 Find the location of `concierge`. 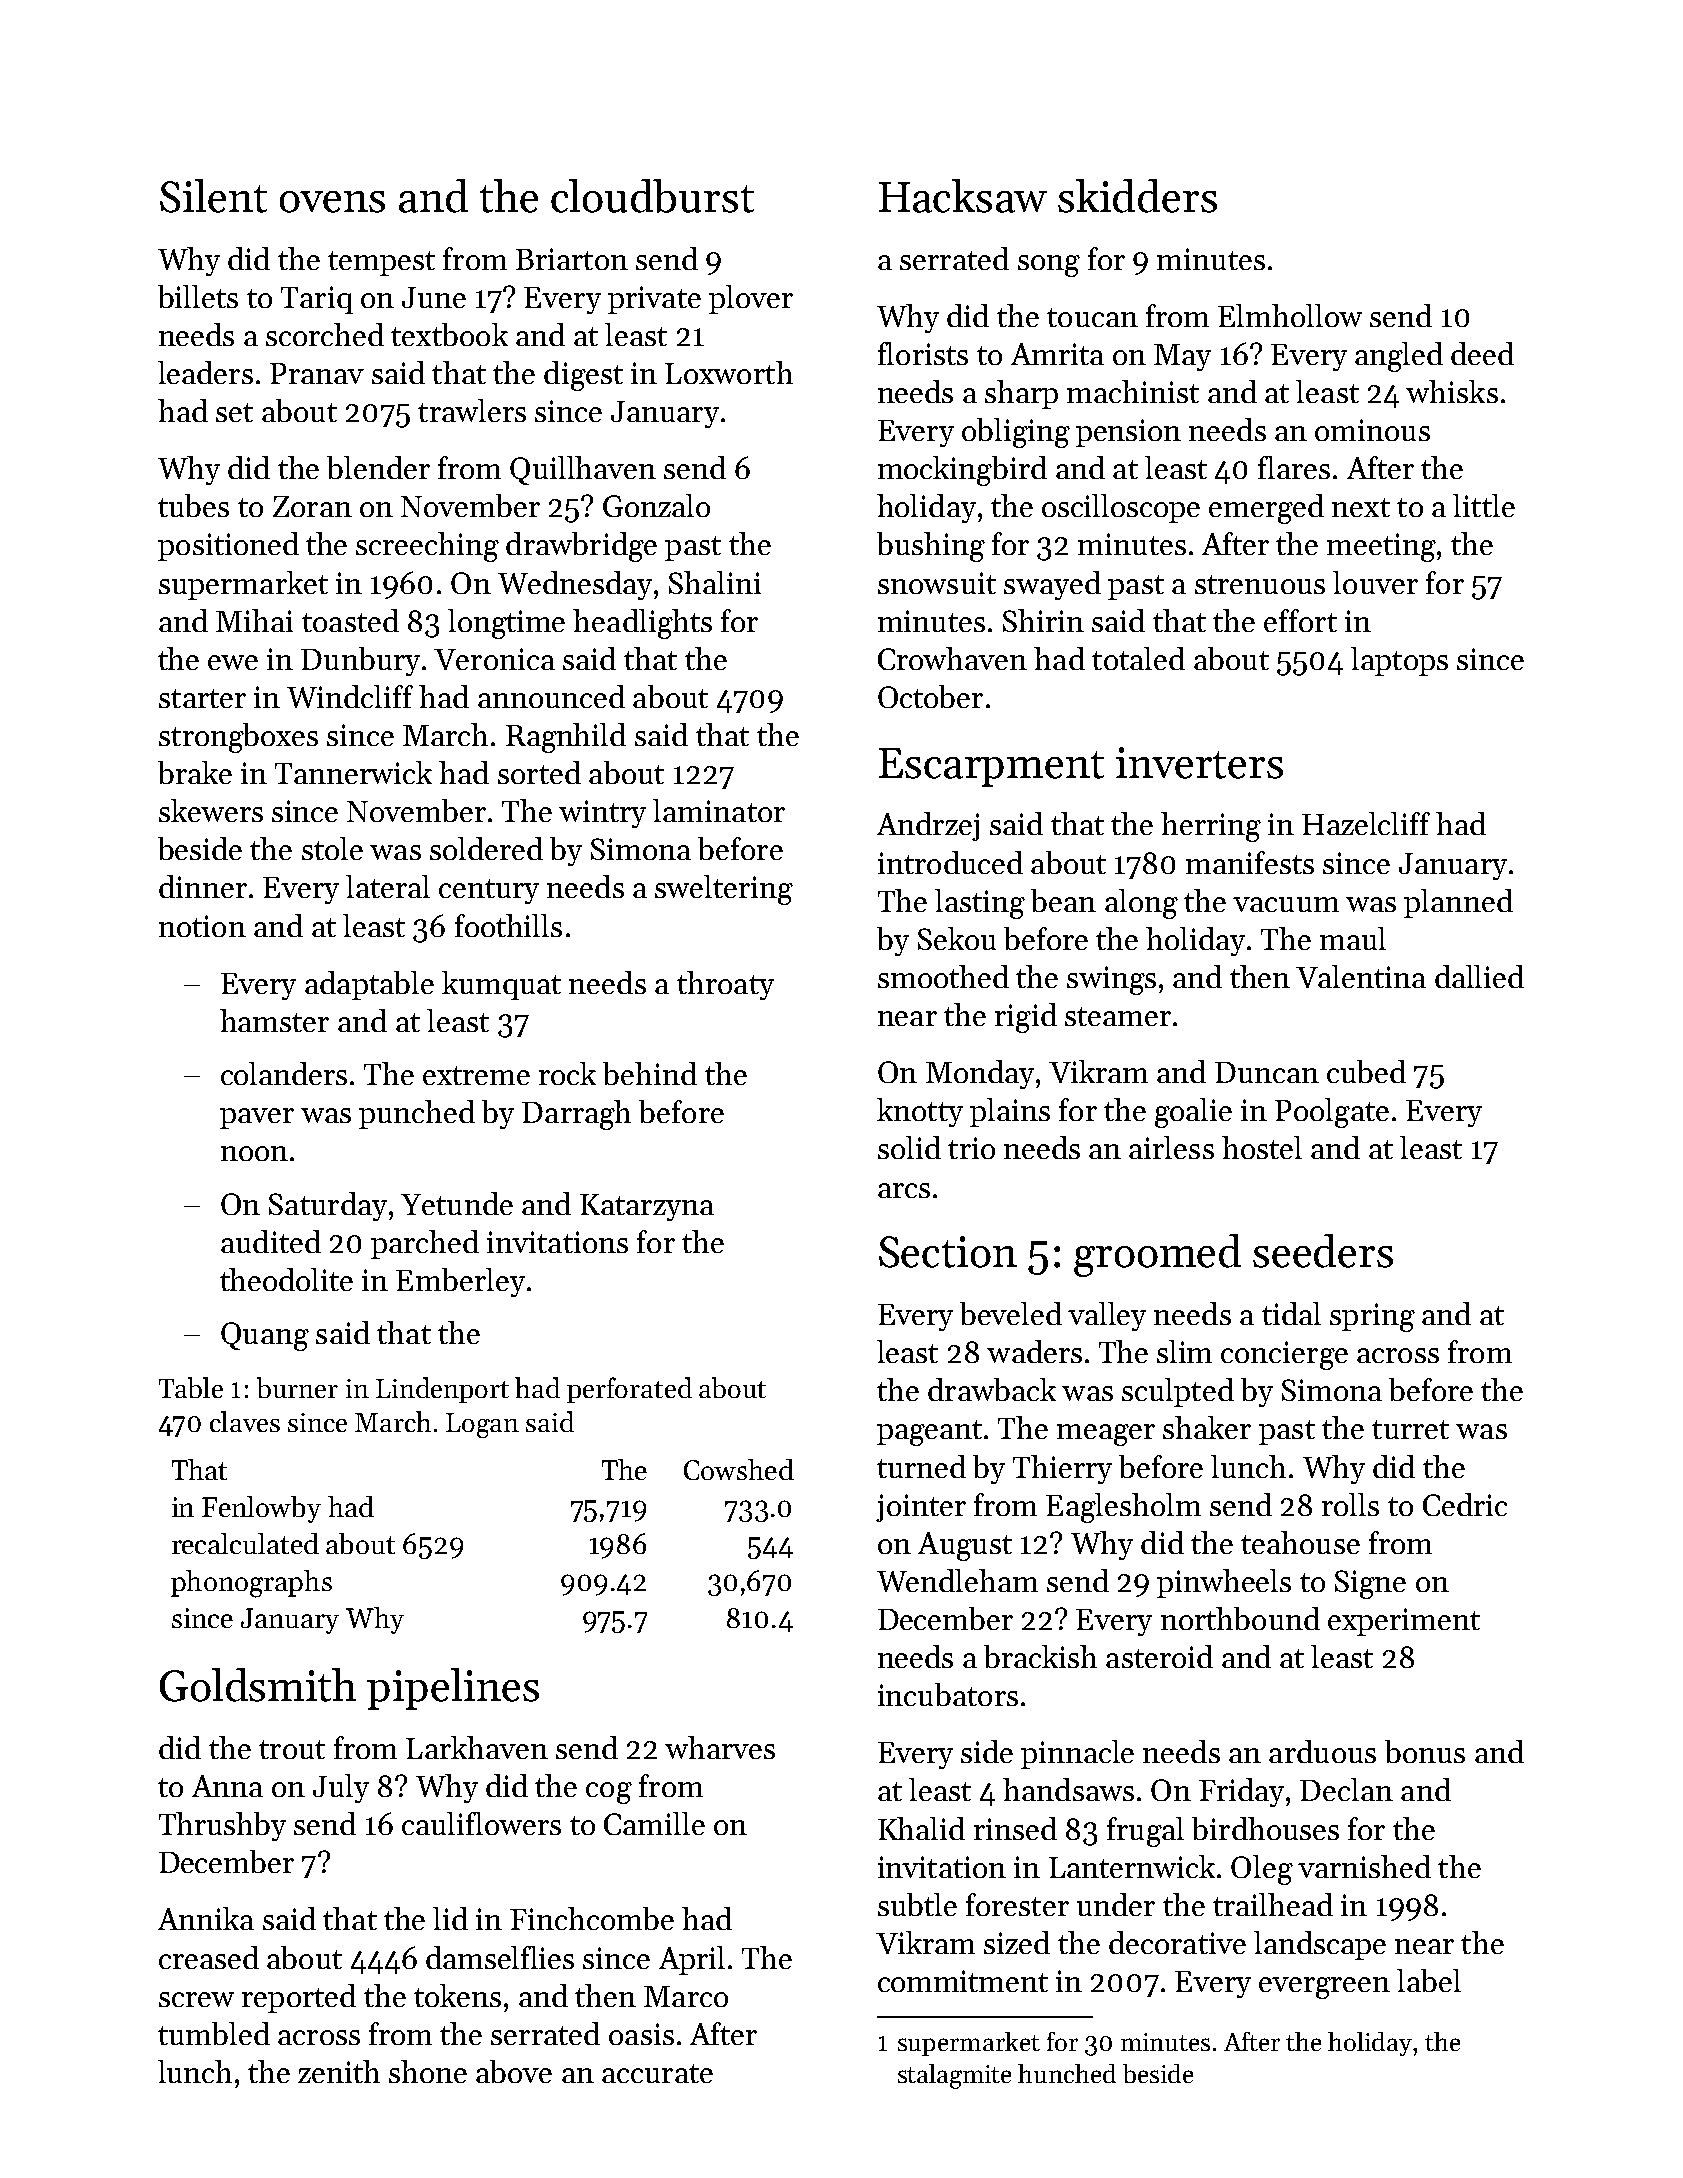

concierge is located at coordinates (1284, 1355).
